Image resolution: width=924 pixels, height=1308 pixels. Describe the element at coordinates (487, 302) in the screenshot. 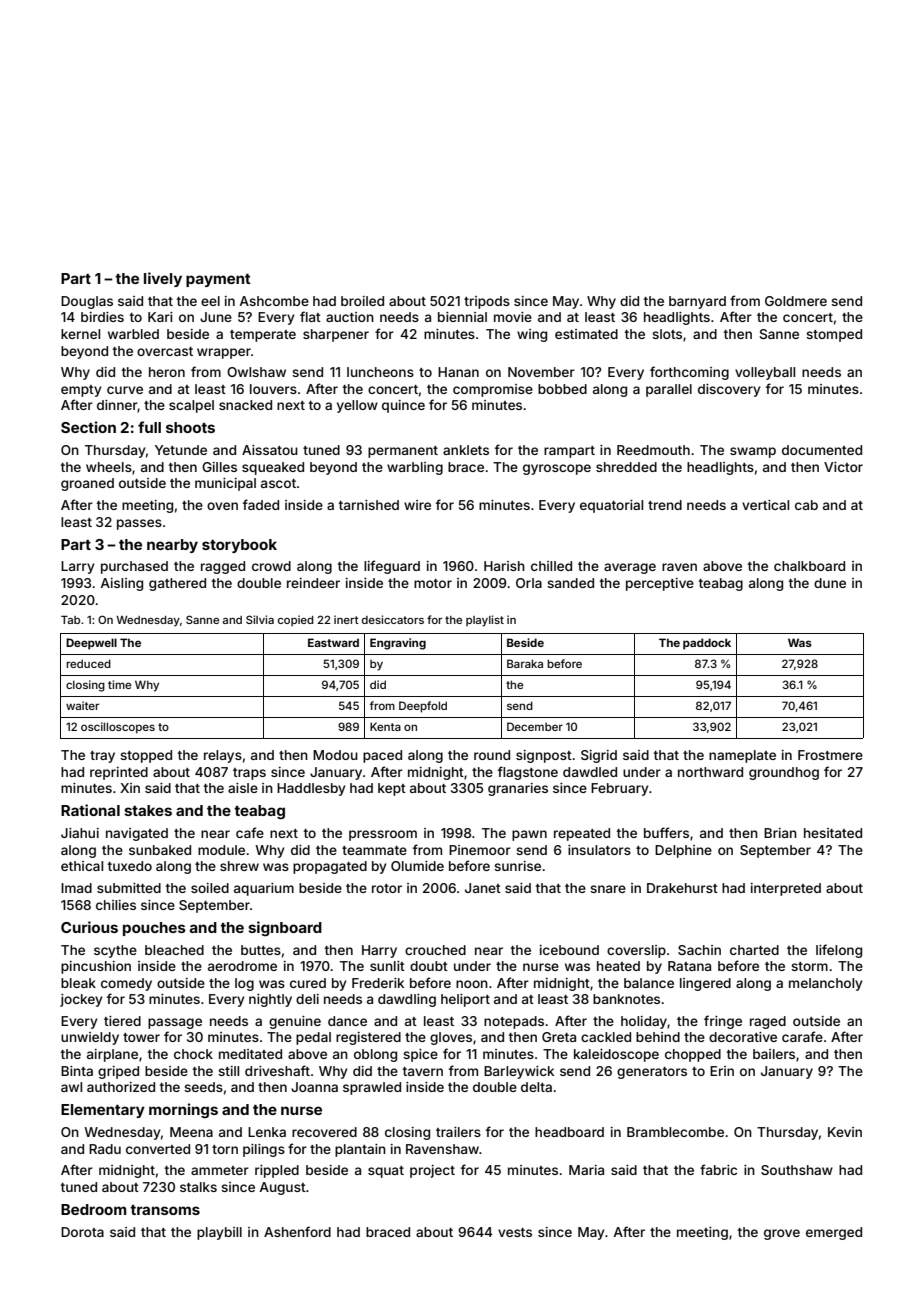

I see `tripods` at that location.
